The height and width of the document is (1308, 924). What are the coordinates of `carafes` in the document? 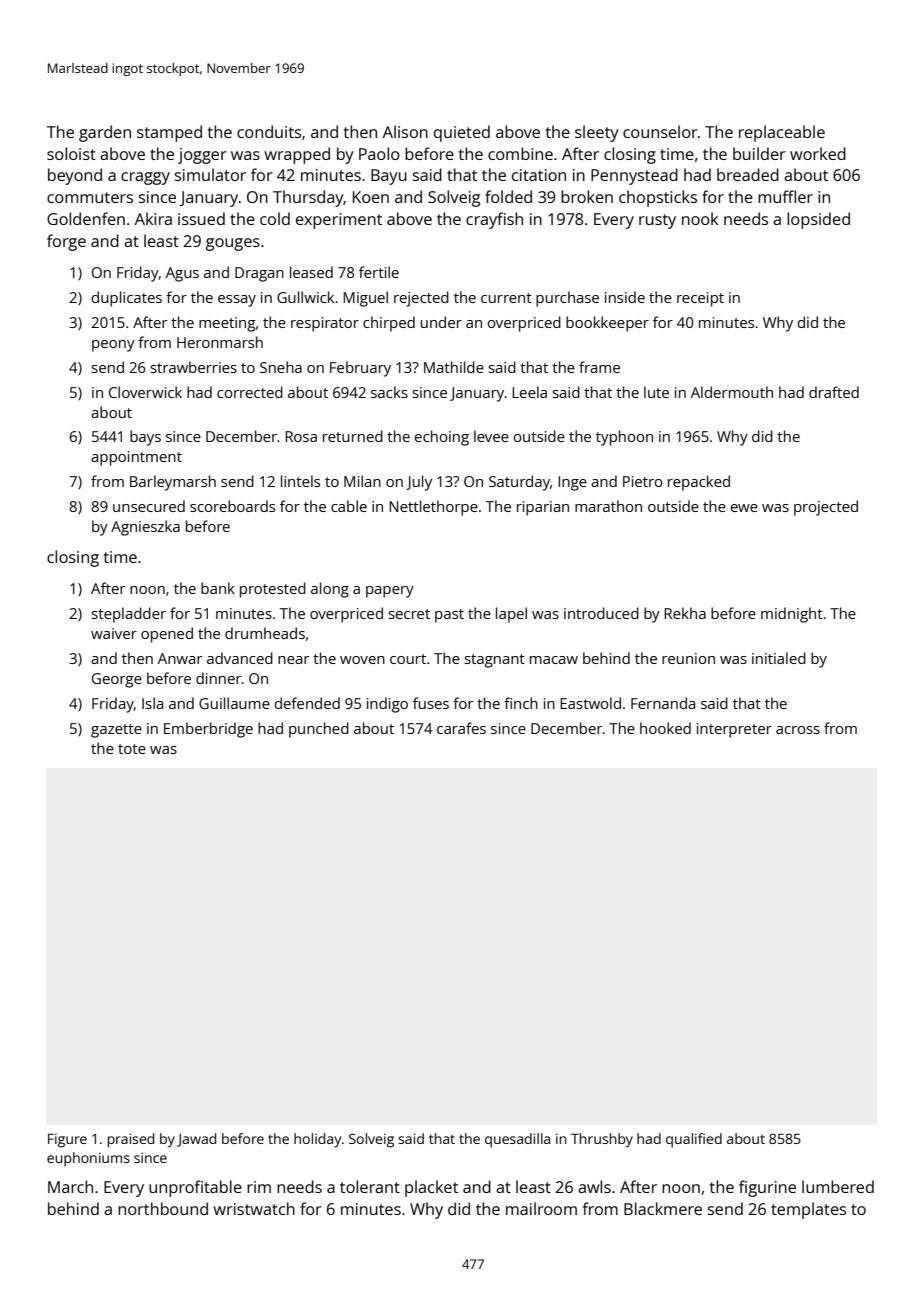 It's located at (461, 728).
